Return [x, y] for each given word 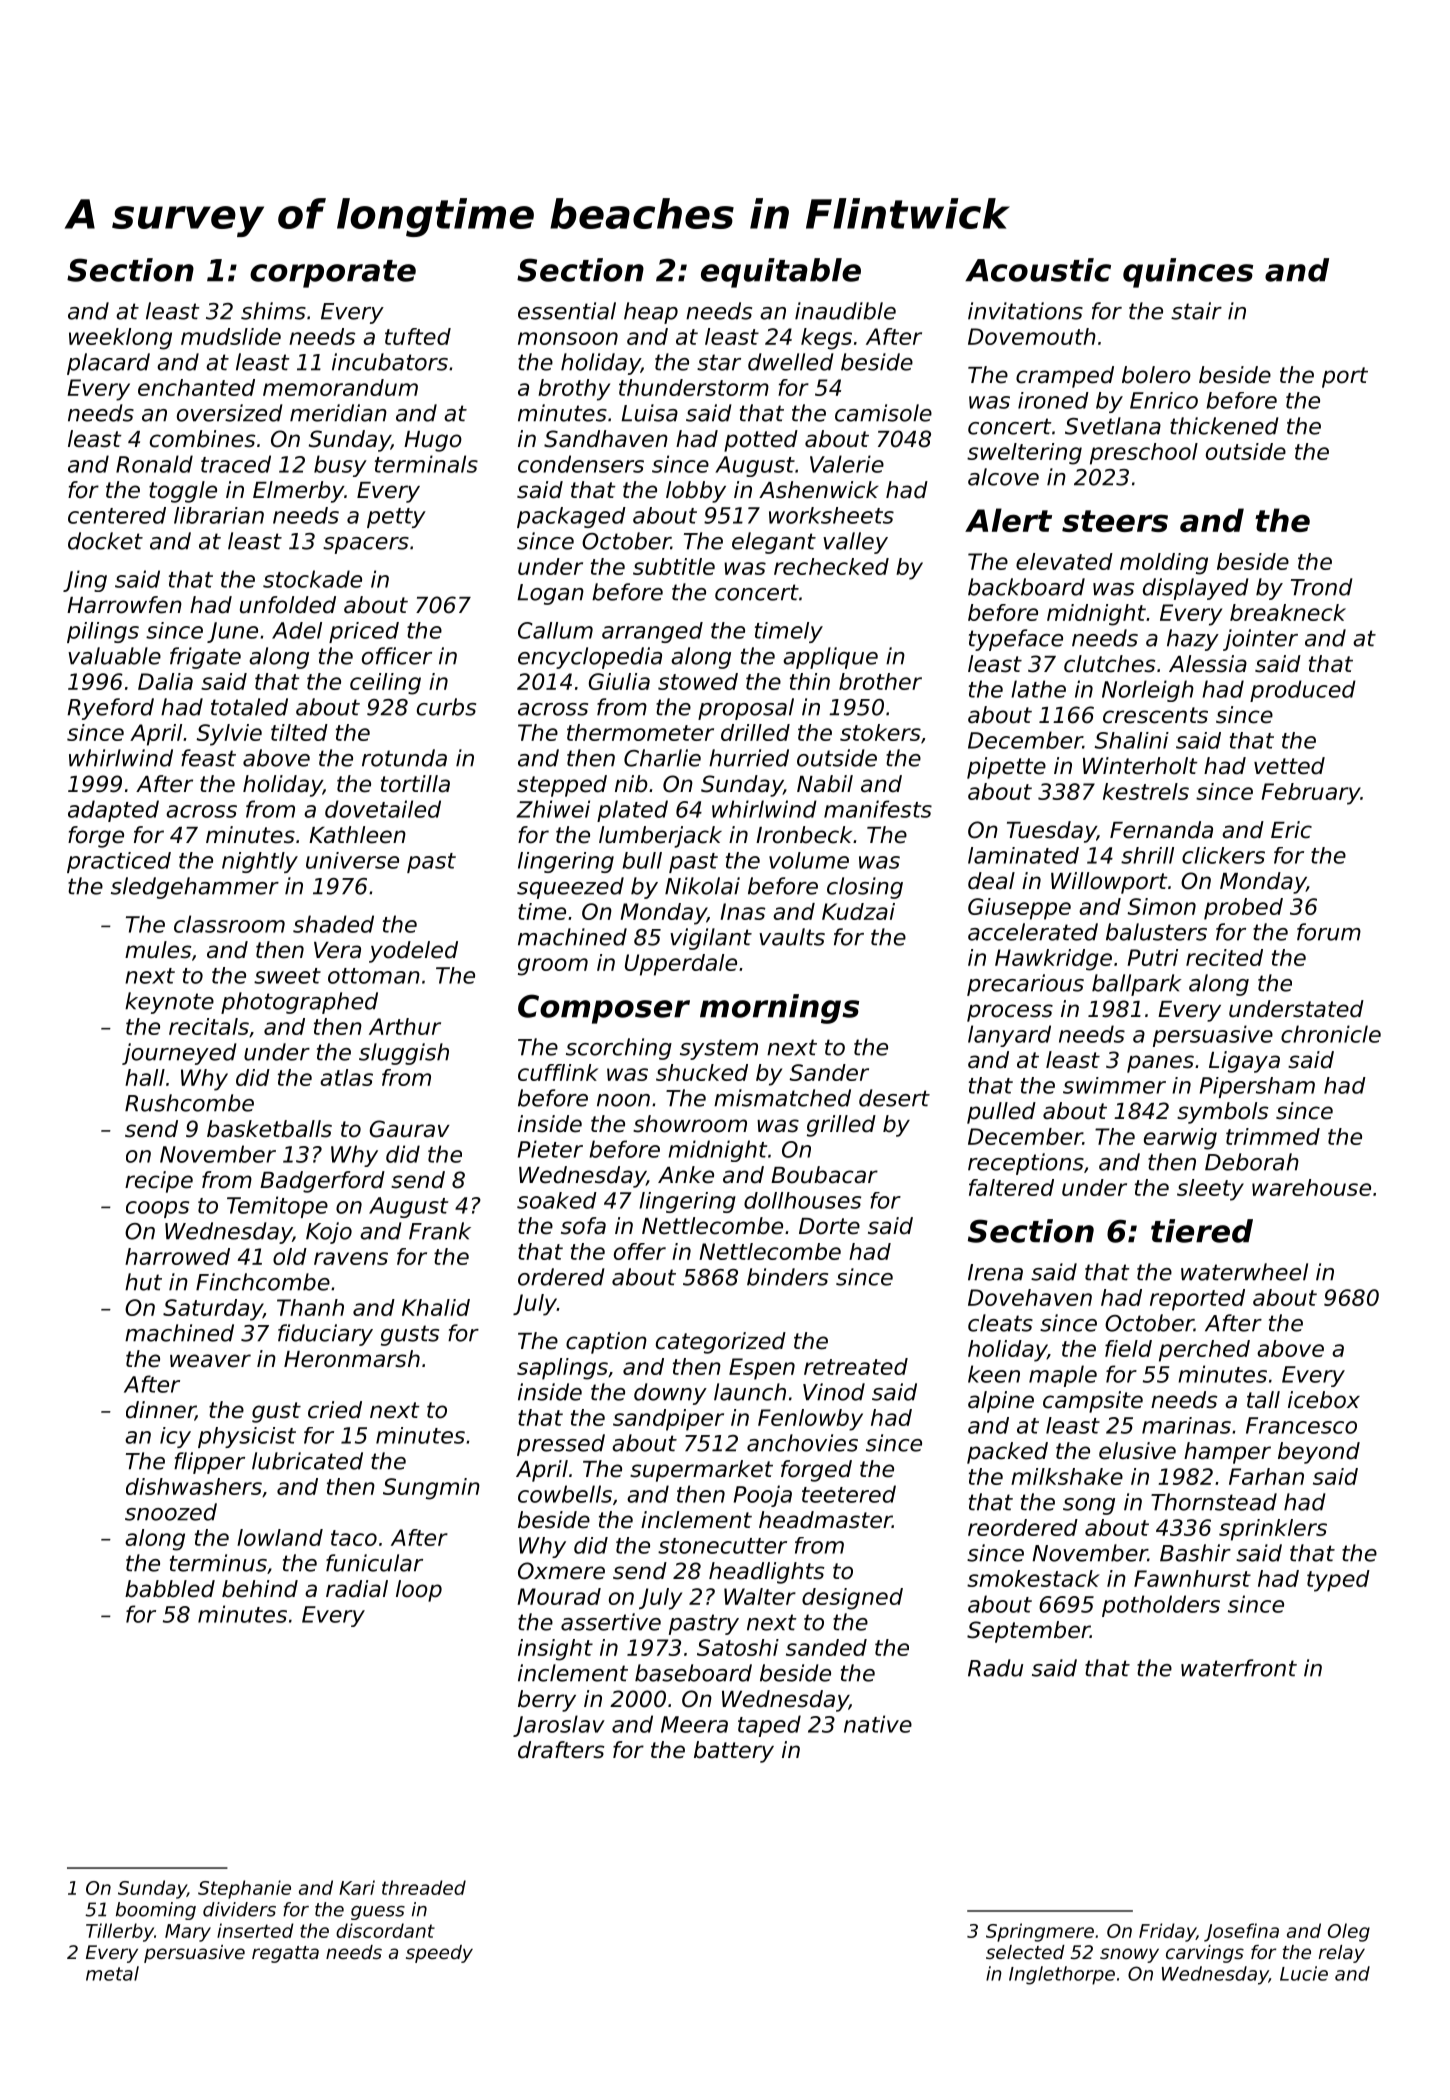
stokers [880, 732]
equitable [781, 273]
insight [555, 1650]
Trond [1321, 587]
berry [547, 1701]
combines [202, 439]
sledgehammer [195, 888]
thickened [1224, 426]
